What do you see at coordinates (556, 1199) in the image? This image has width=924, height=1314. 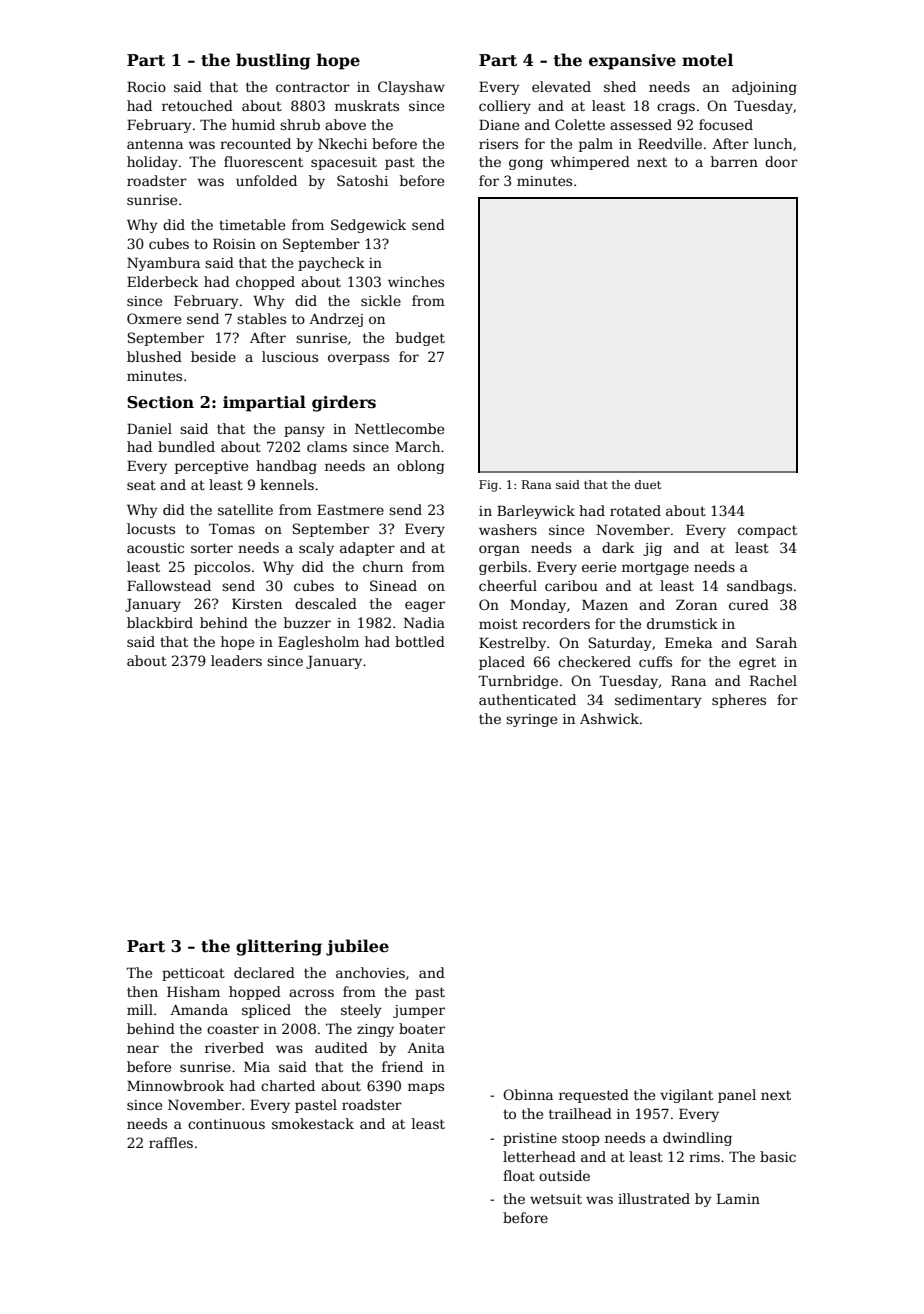 I see `wetsuit` at bounding box center [556, 1199].
